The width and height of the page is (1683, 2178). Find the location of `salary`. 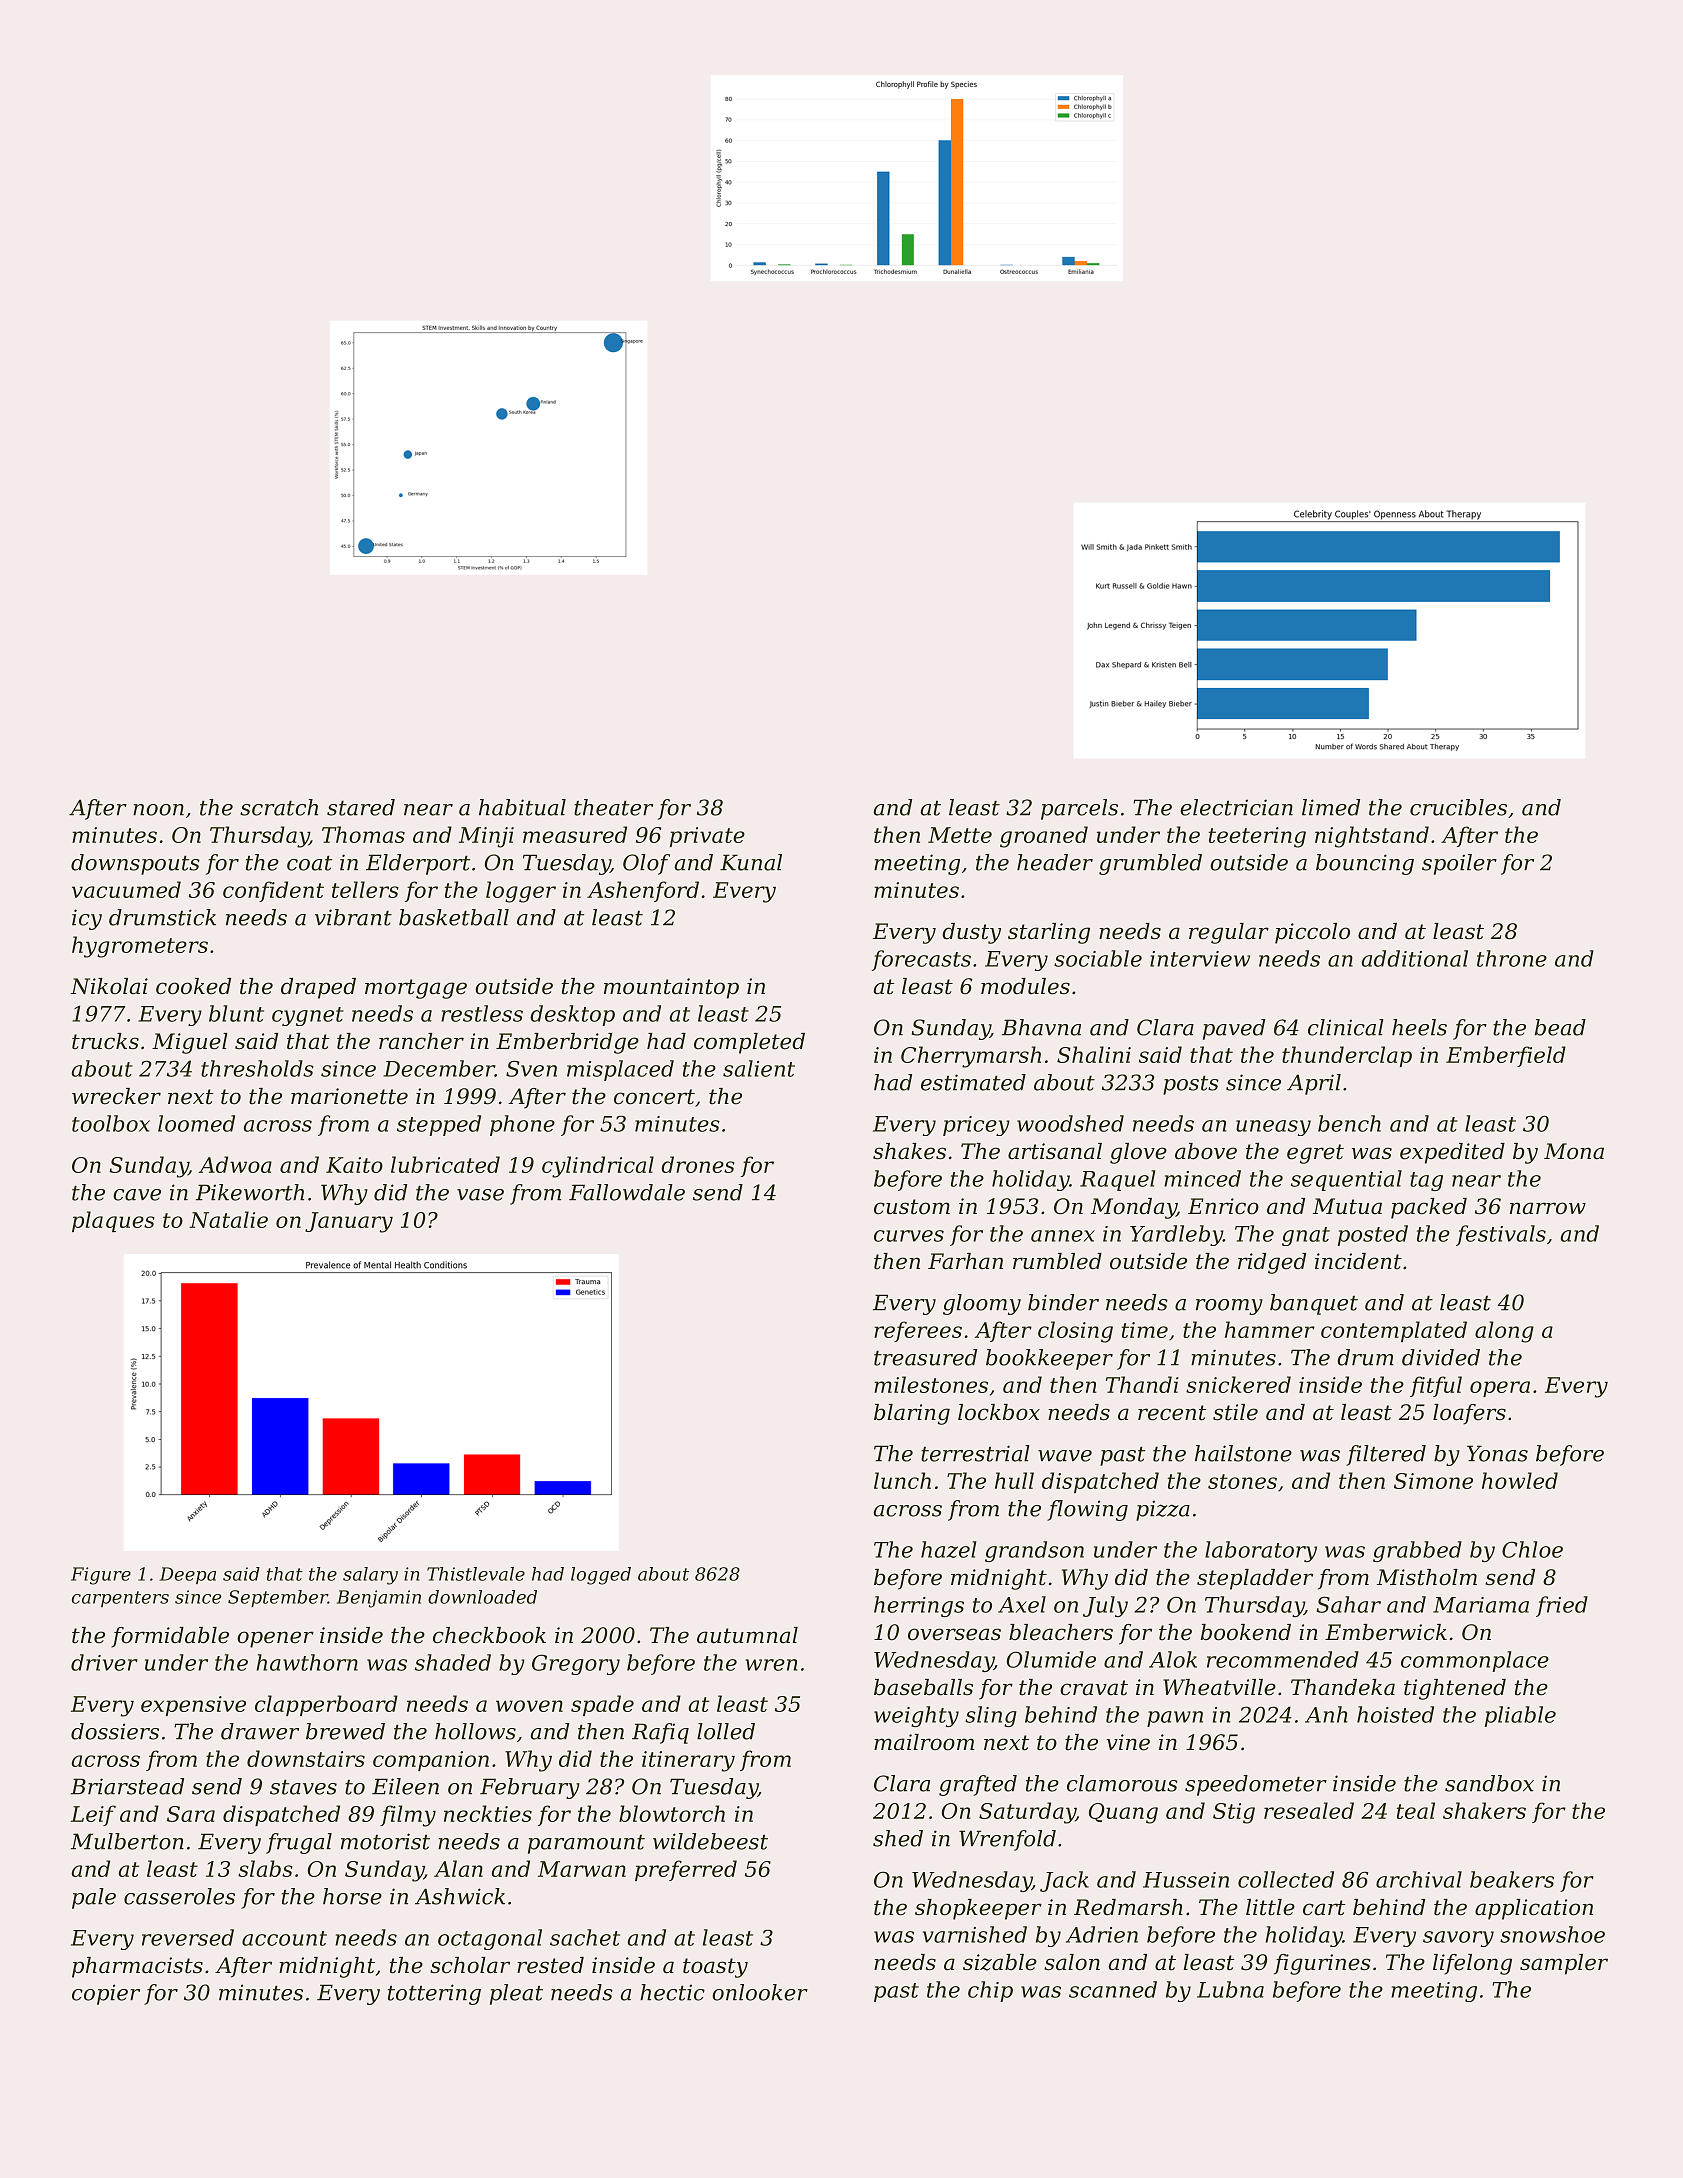

salary is located at coordinates (370, 1576).
